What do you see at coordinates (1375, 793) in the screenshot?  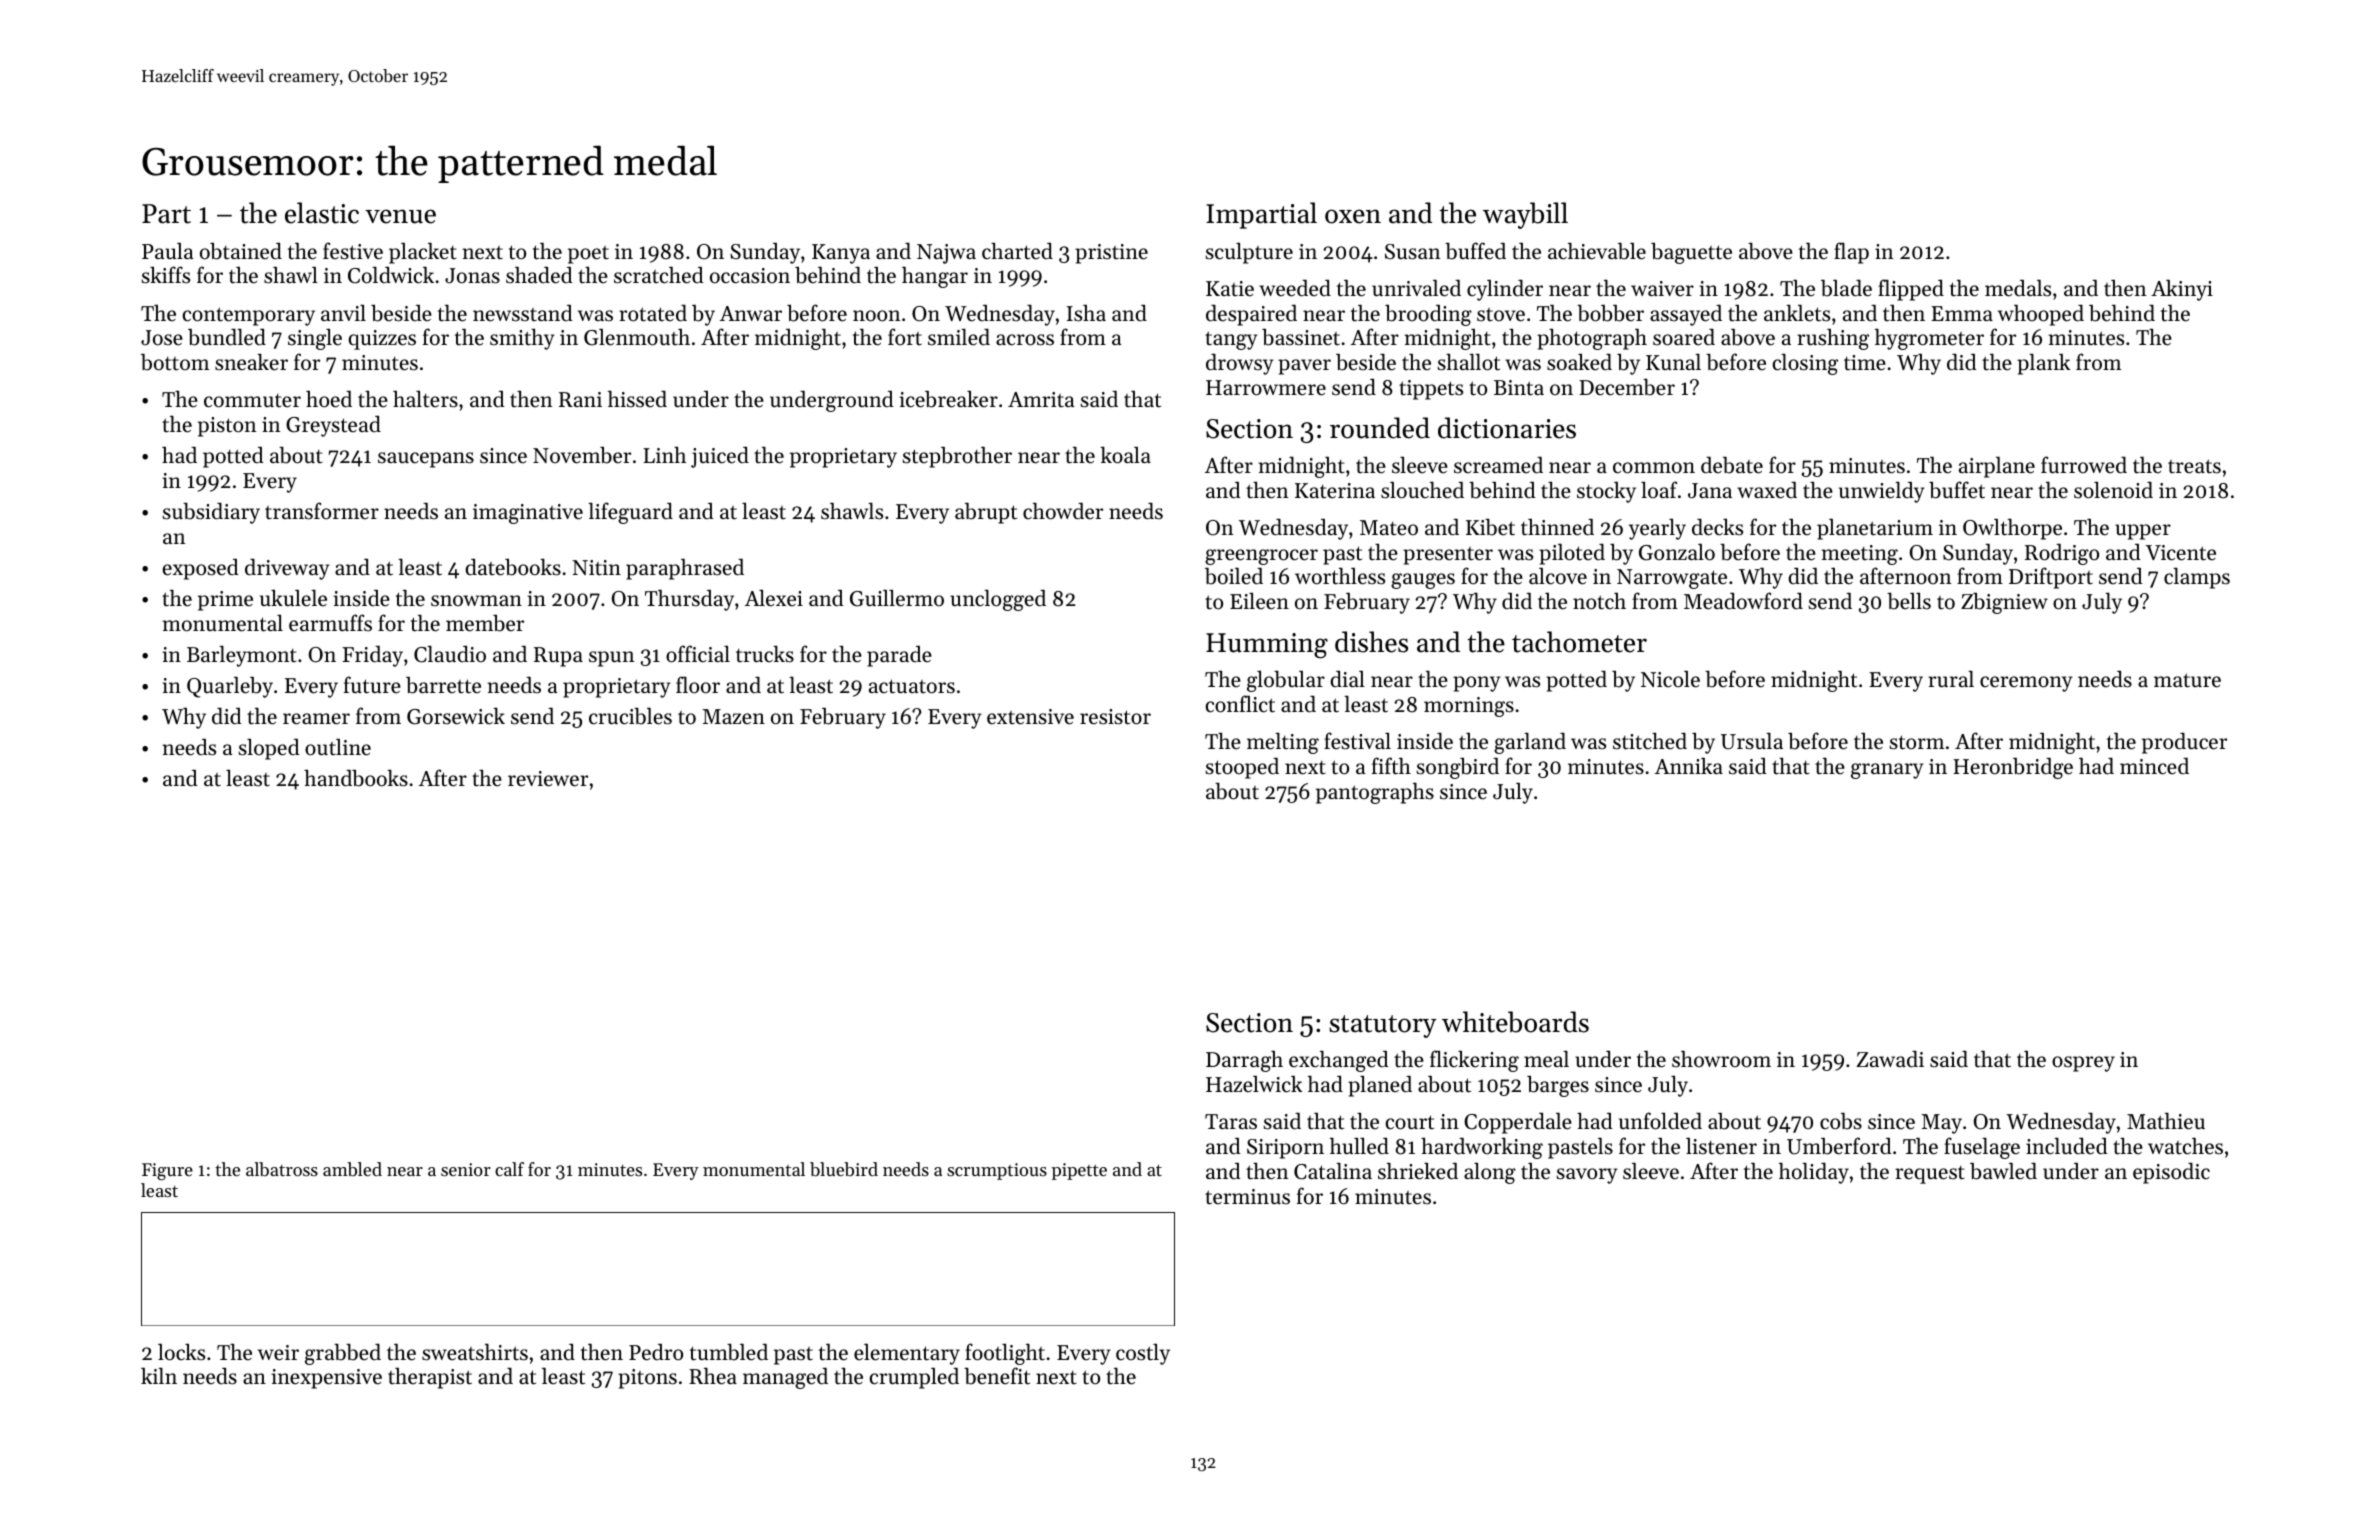 I see `pantographs` at bounding box center [1375, 793].
